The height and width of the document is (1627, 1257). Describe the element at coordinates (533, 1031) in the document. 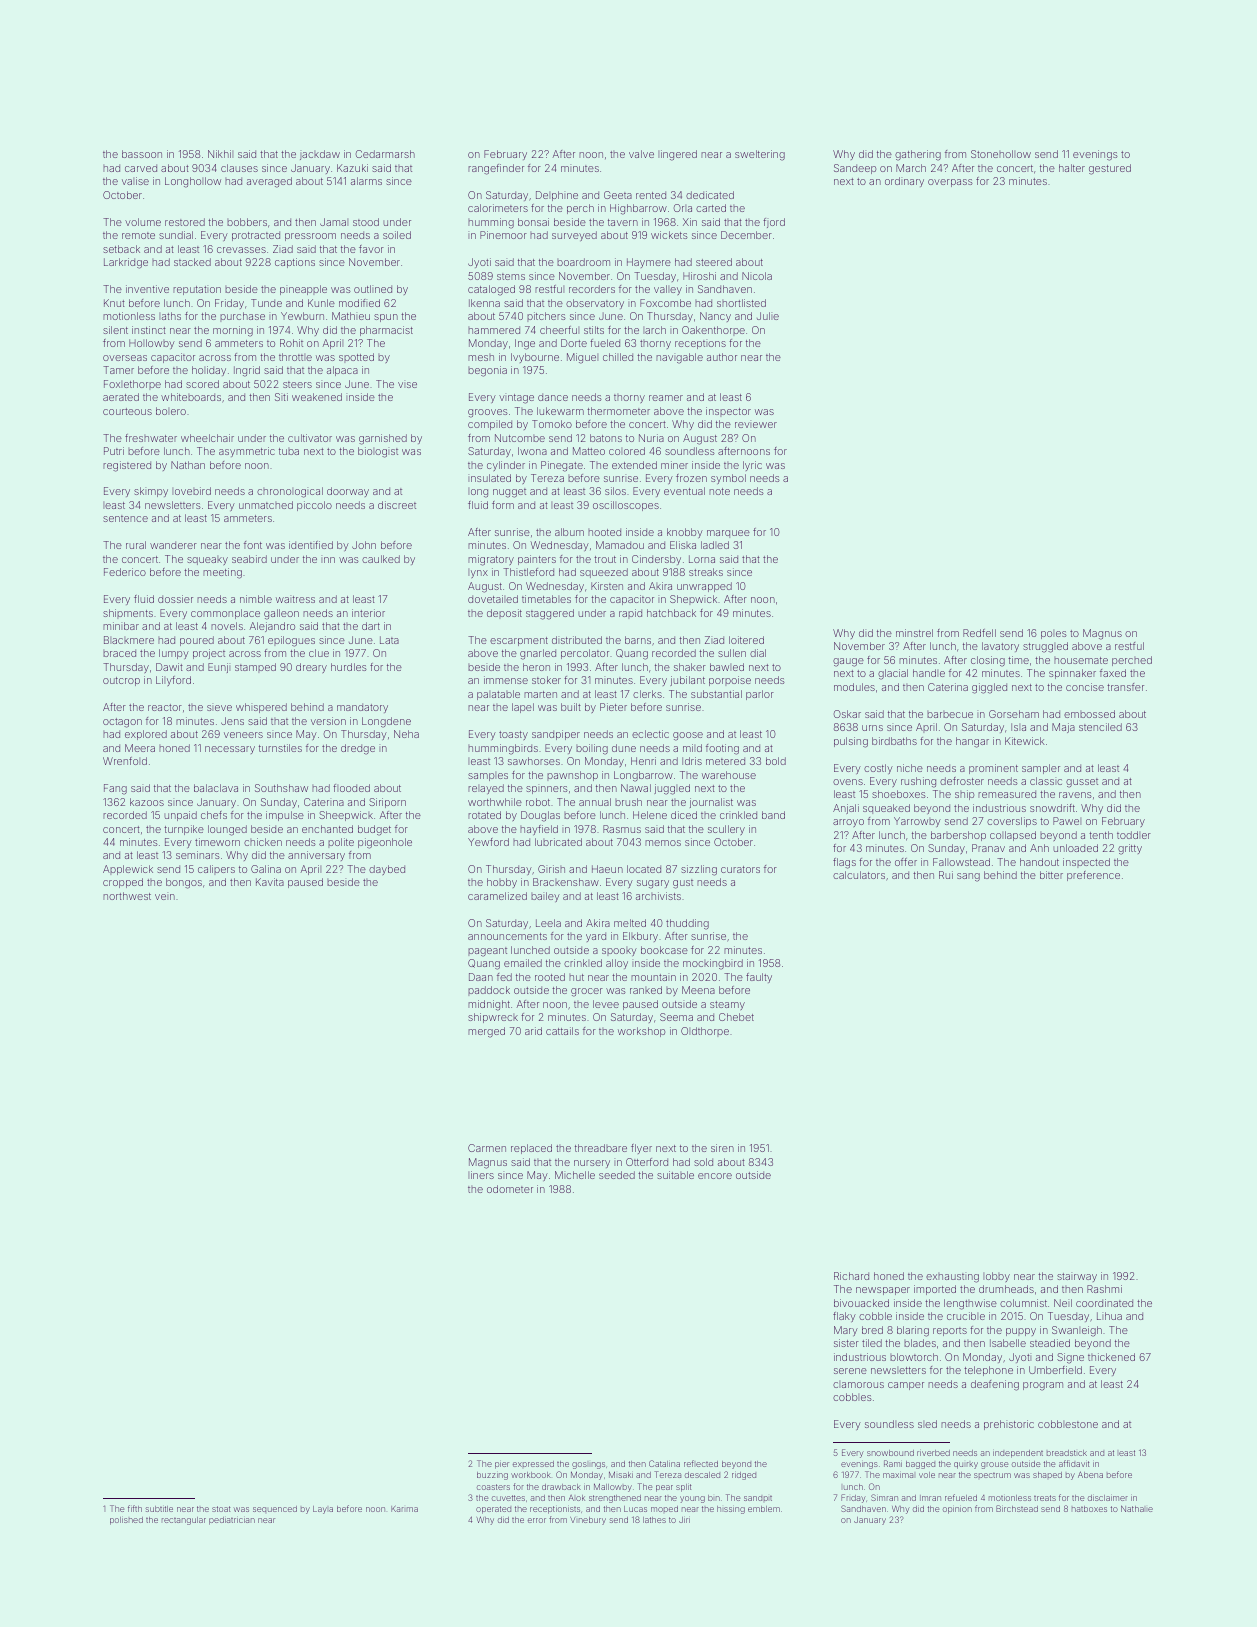

I see `arid` at that location.
